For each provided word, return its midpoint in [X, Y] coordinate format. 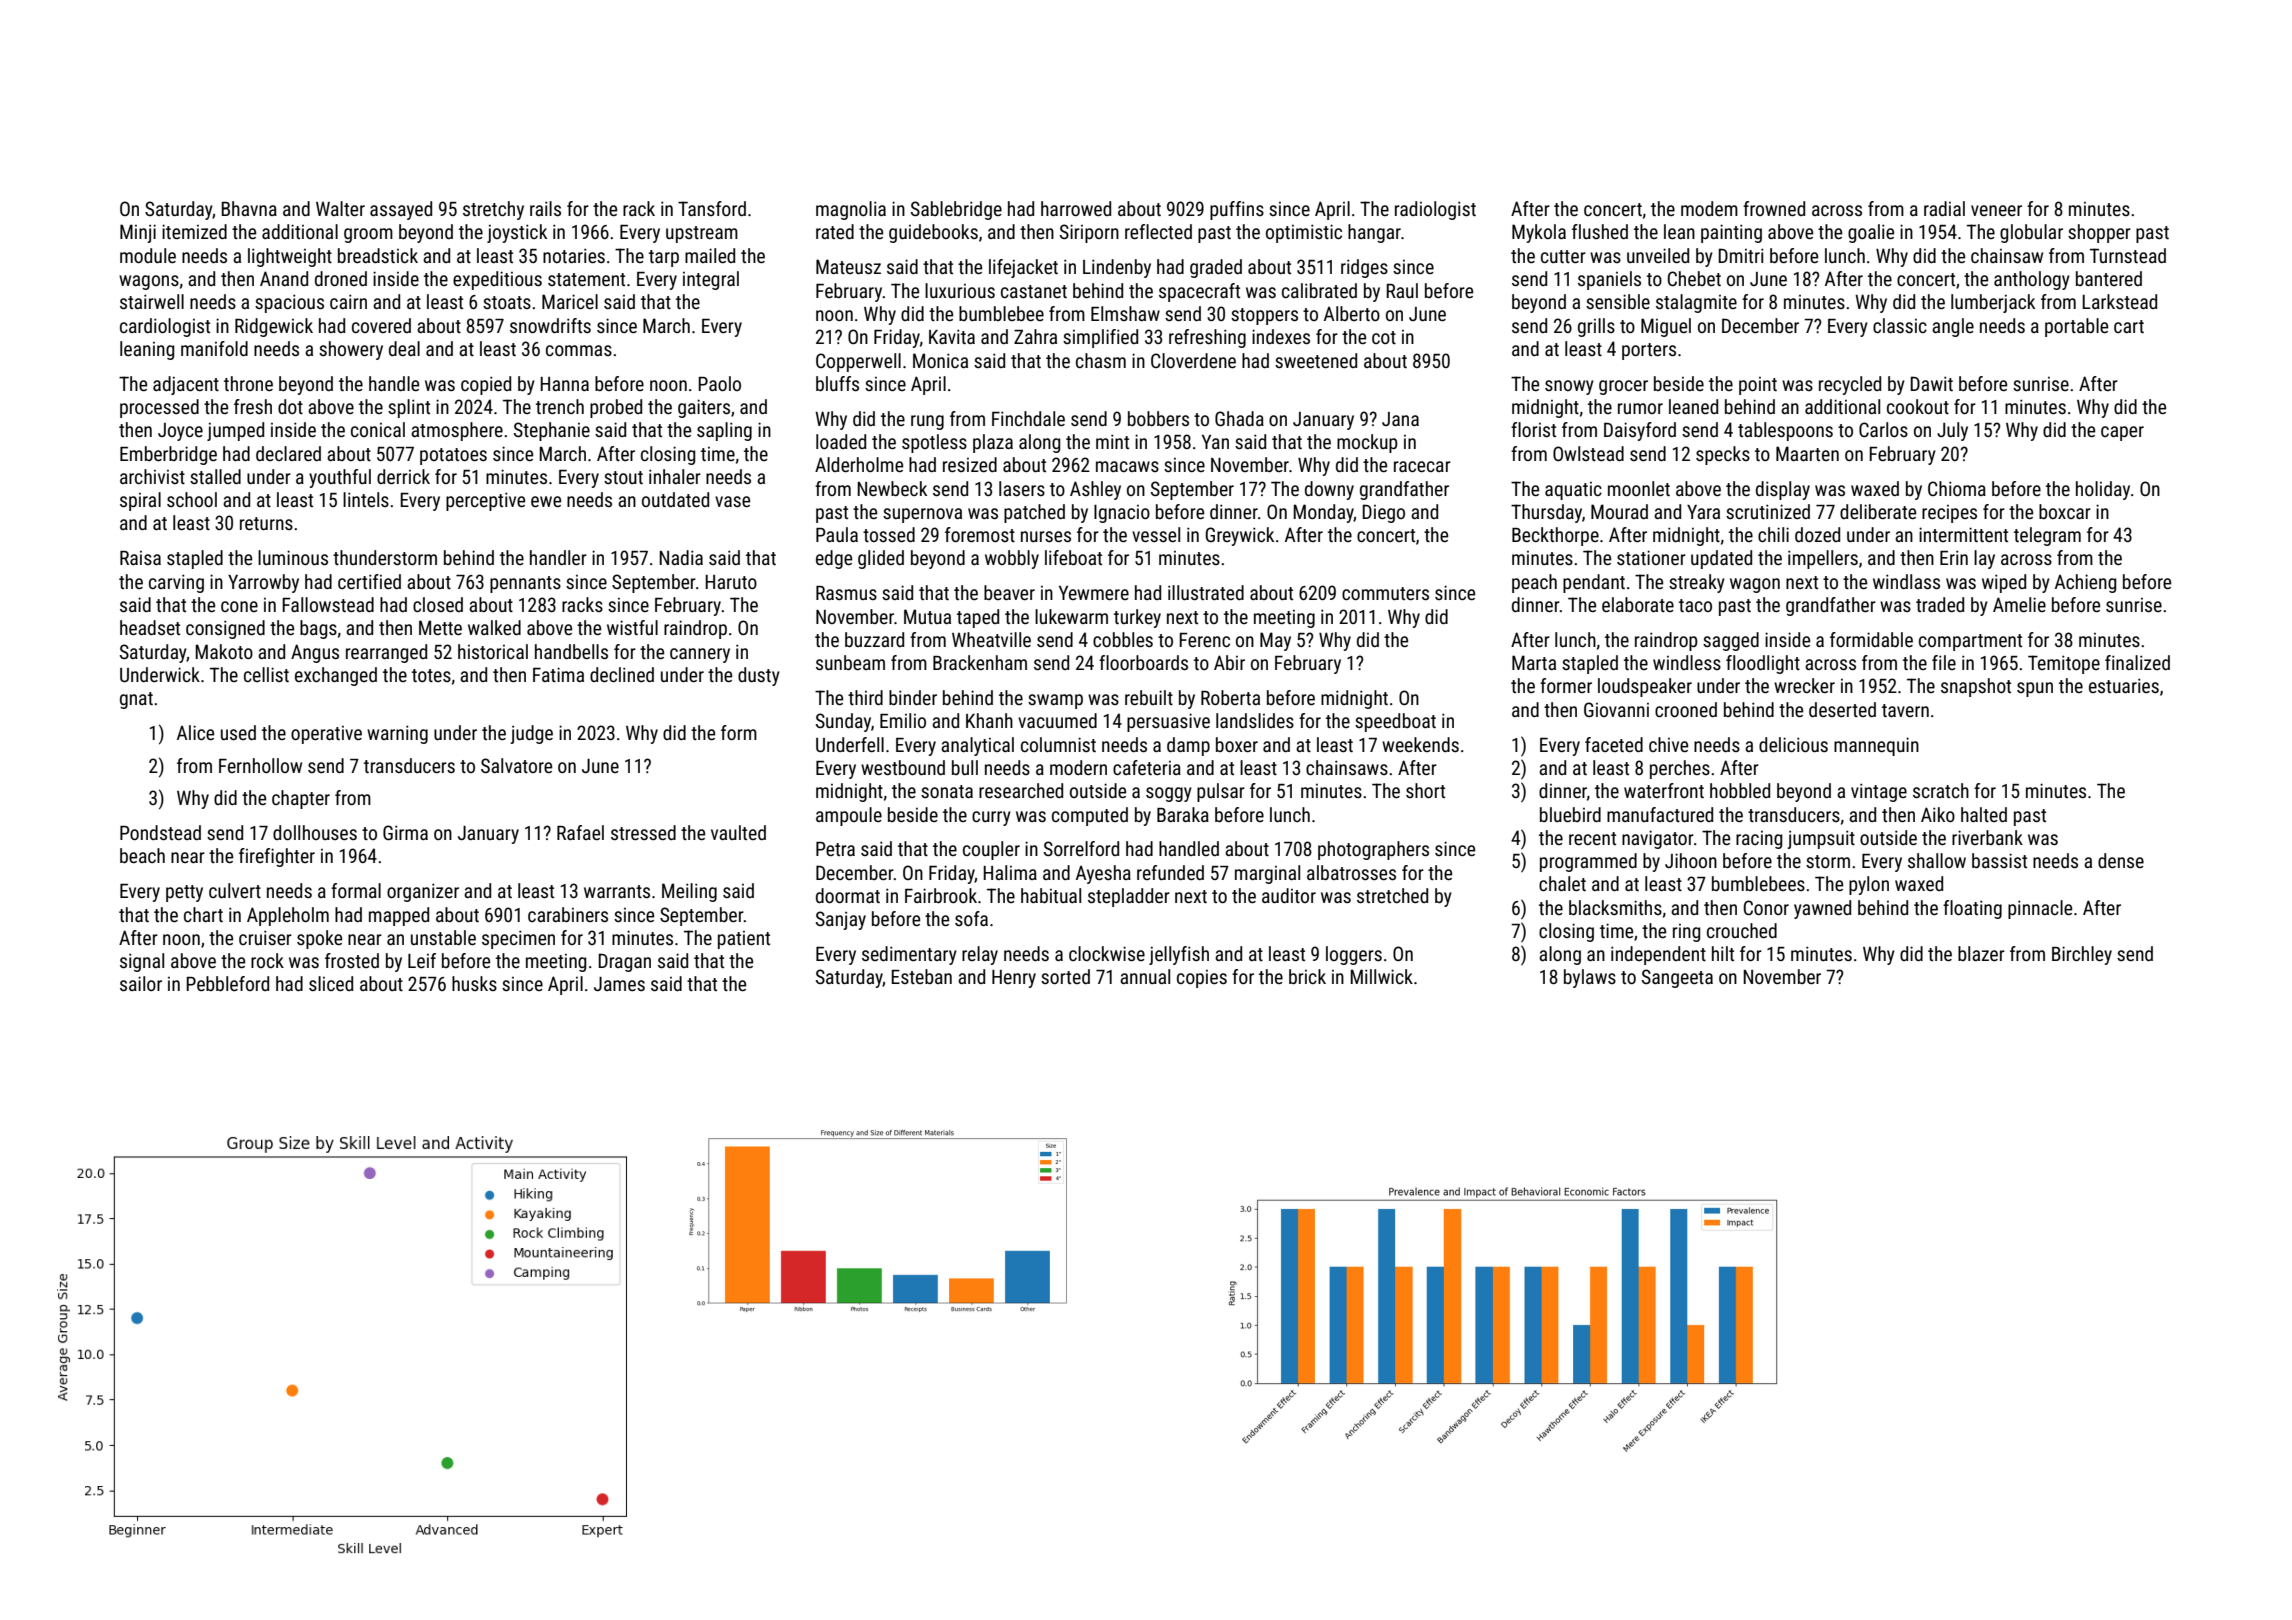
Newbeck [892, 488]
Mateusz [848, 266]
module [148, 255]
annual [1145, 976]
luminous [293, 557]
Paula [837, 534]
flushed [1600, 231]
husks [474, 983]
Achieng [2085, 583]
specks [1723, 455]
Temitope [2064, 664]
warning [397, 734]
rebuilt [1149, 697]
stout [623, 477]
